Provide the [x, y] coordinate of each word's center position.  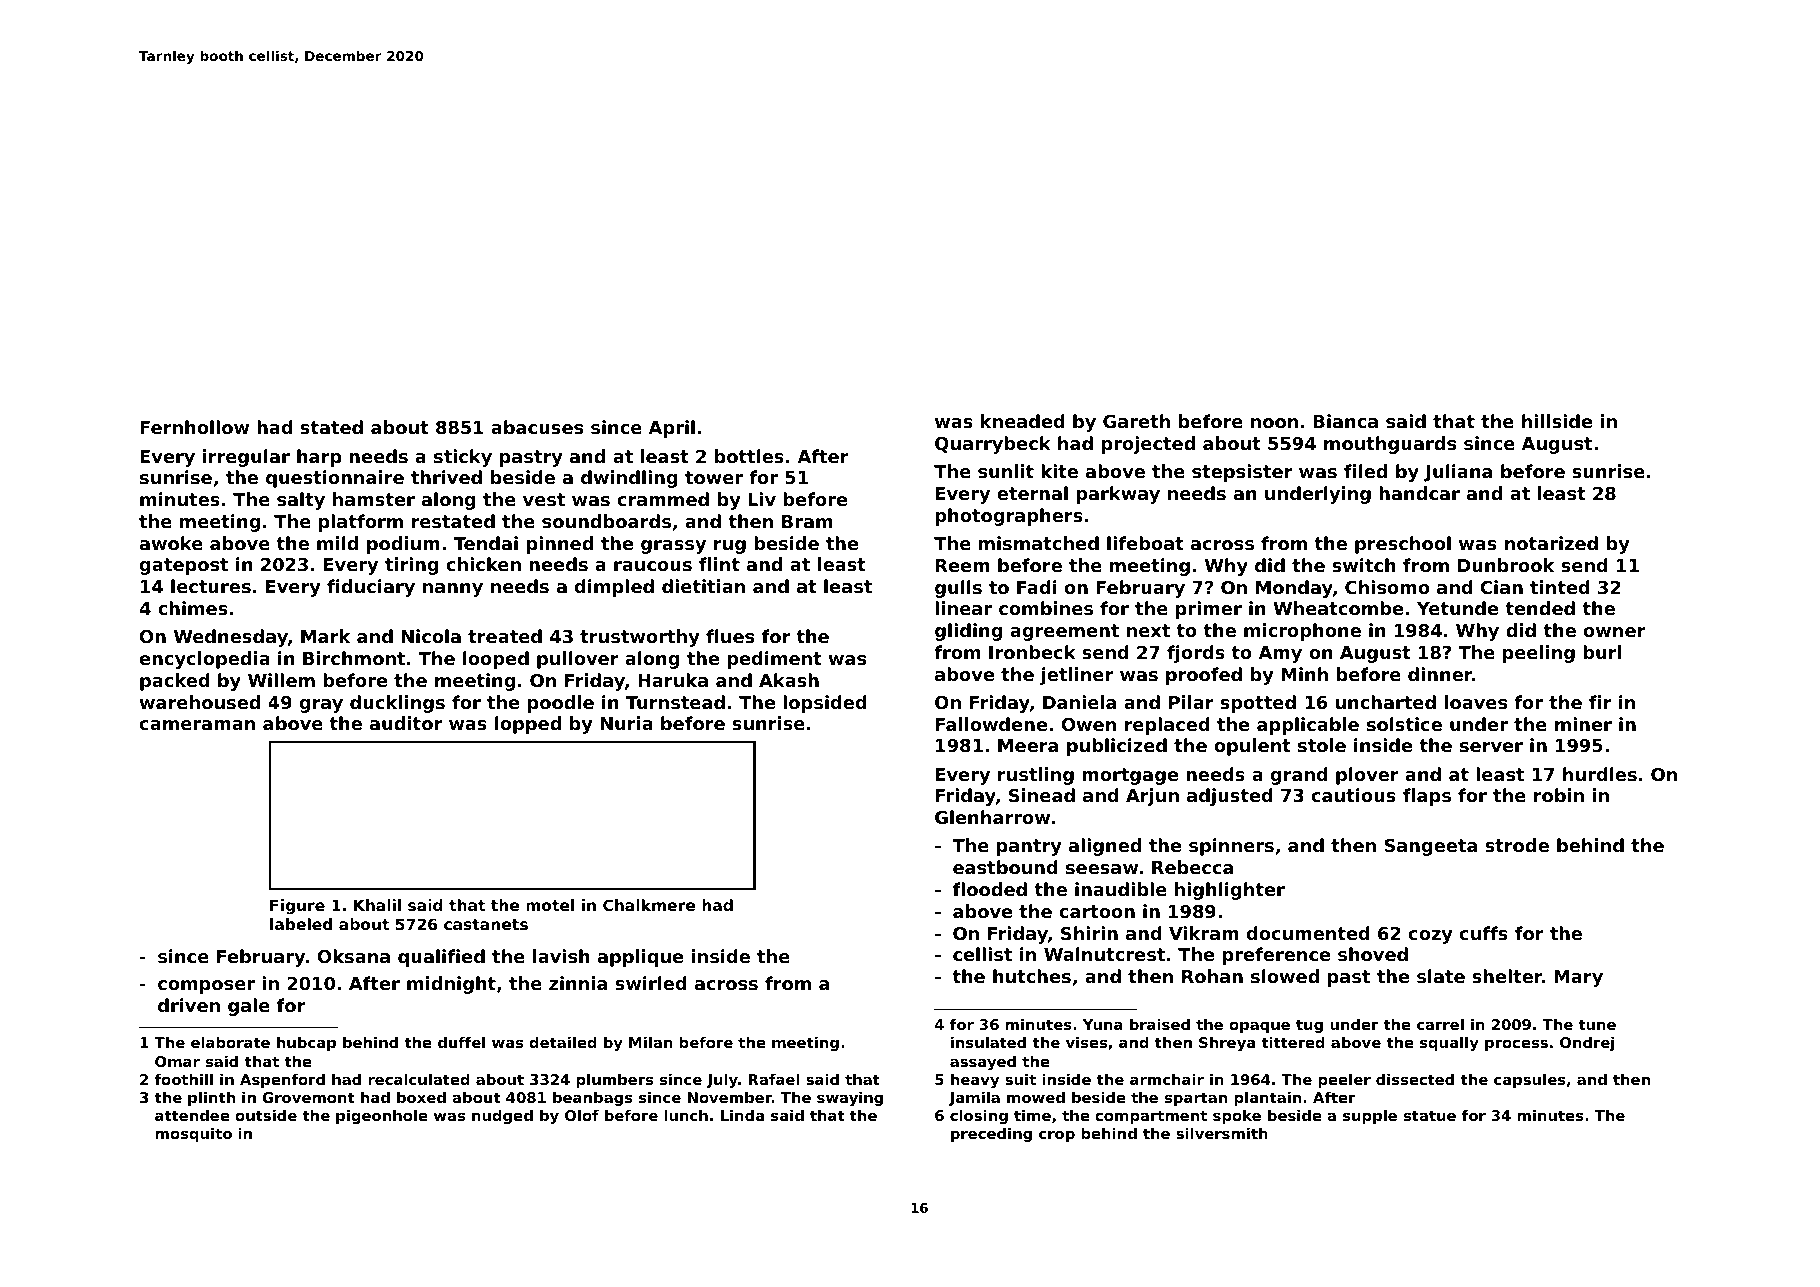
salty [301, 501]
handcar [1419, 493]
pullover [578, 660]
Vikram [1204, 933]
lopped [528, 725]
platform [361, 523]
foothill [184, 1079]
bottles [749, 456]
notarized [1551, 543]
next [1148, 630]
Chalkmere [649, 905]
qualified [441, 958]
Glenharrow [992, 817]
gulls [958, 589]
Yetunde [1457, 608]
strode [1517, 845]
